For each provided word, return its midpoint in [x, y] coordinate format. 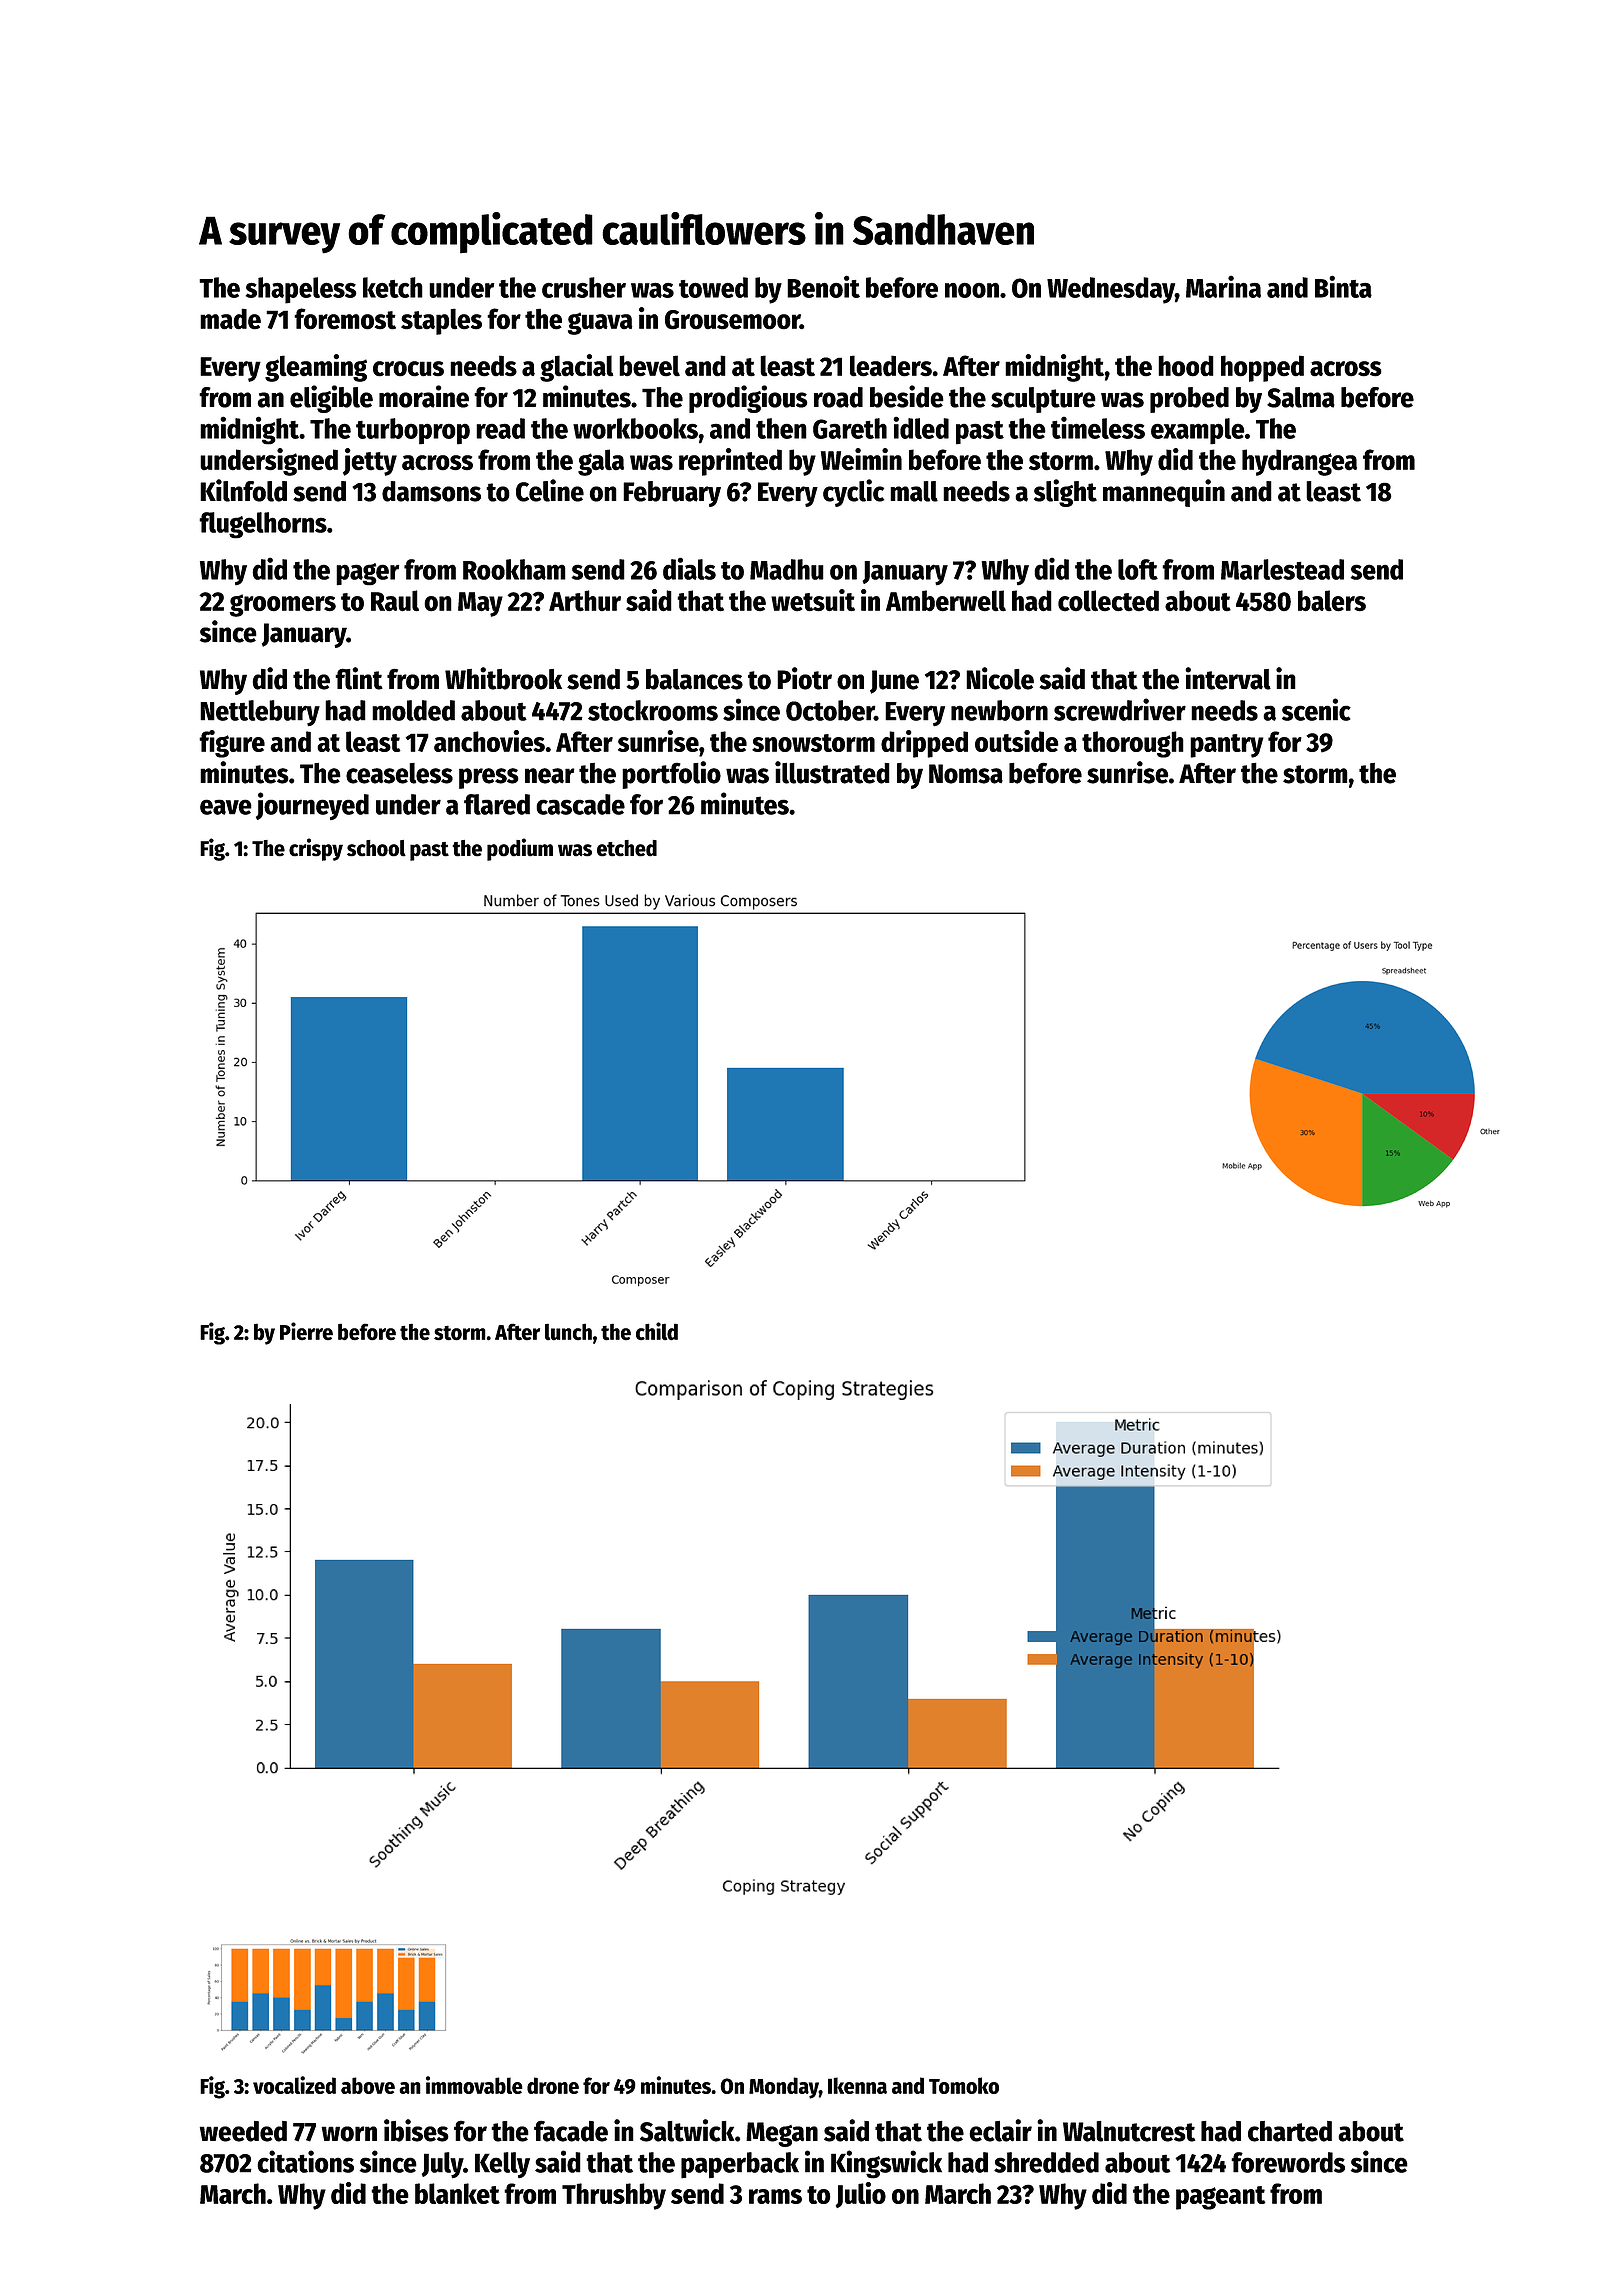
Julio [861, 2195]
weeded [243, 2131]
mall [914, 491]
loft [1138, 569]
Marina [1223, 286]
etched [627, 848]
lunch [568, 1332]
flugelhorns [263, 525]
